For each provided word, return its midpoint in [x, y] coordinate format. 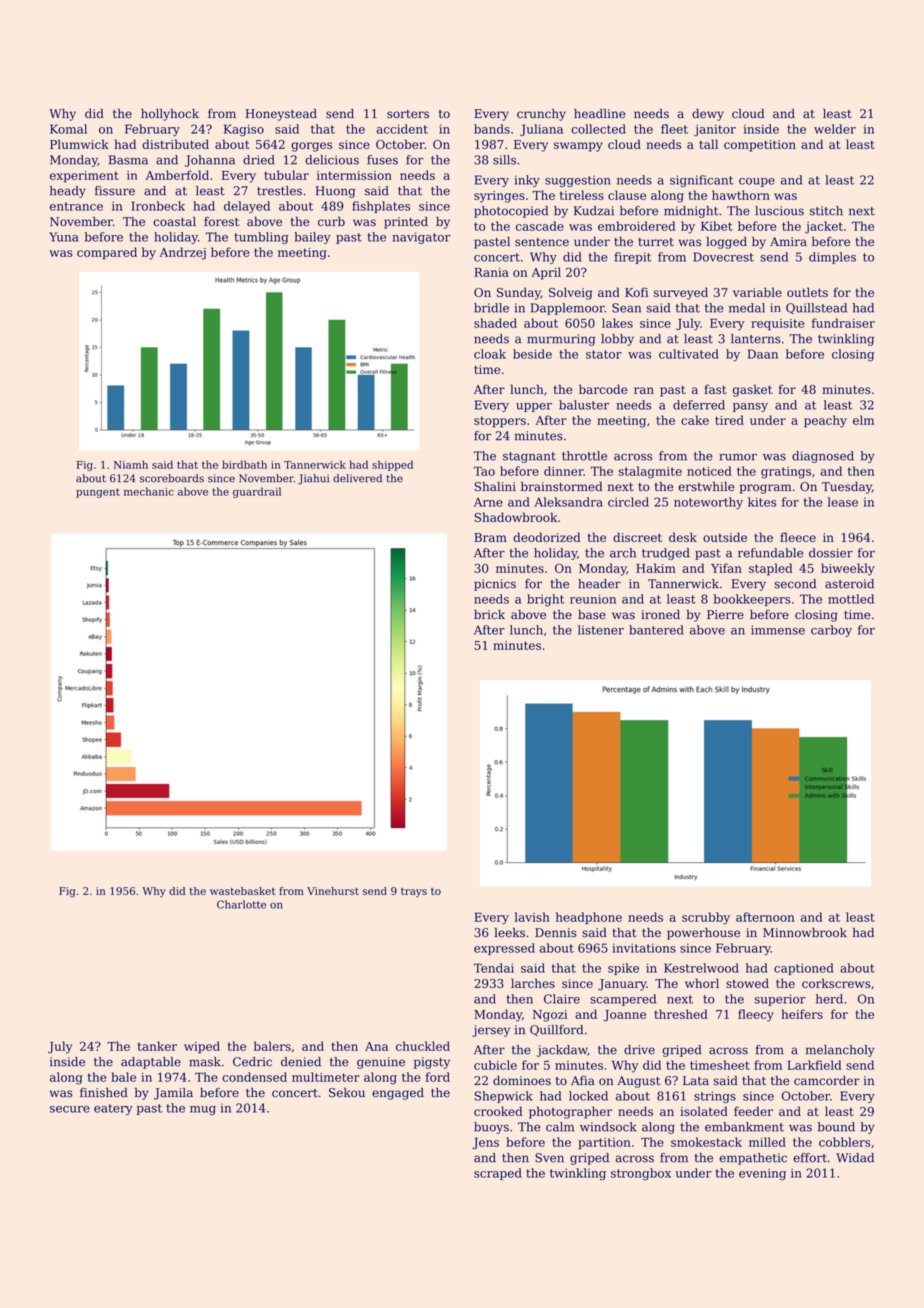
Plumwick [79, 144]
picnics [495, 585]
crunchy [541, 114]
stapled [771, 569]
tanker [157, 1046]
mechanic [149, 491]
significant [702, 181]
